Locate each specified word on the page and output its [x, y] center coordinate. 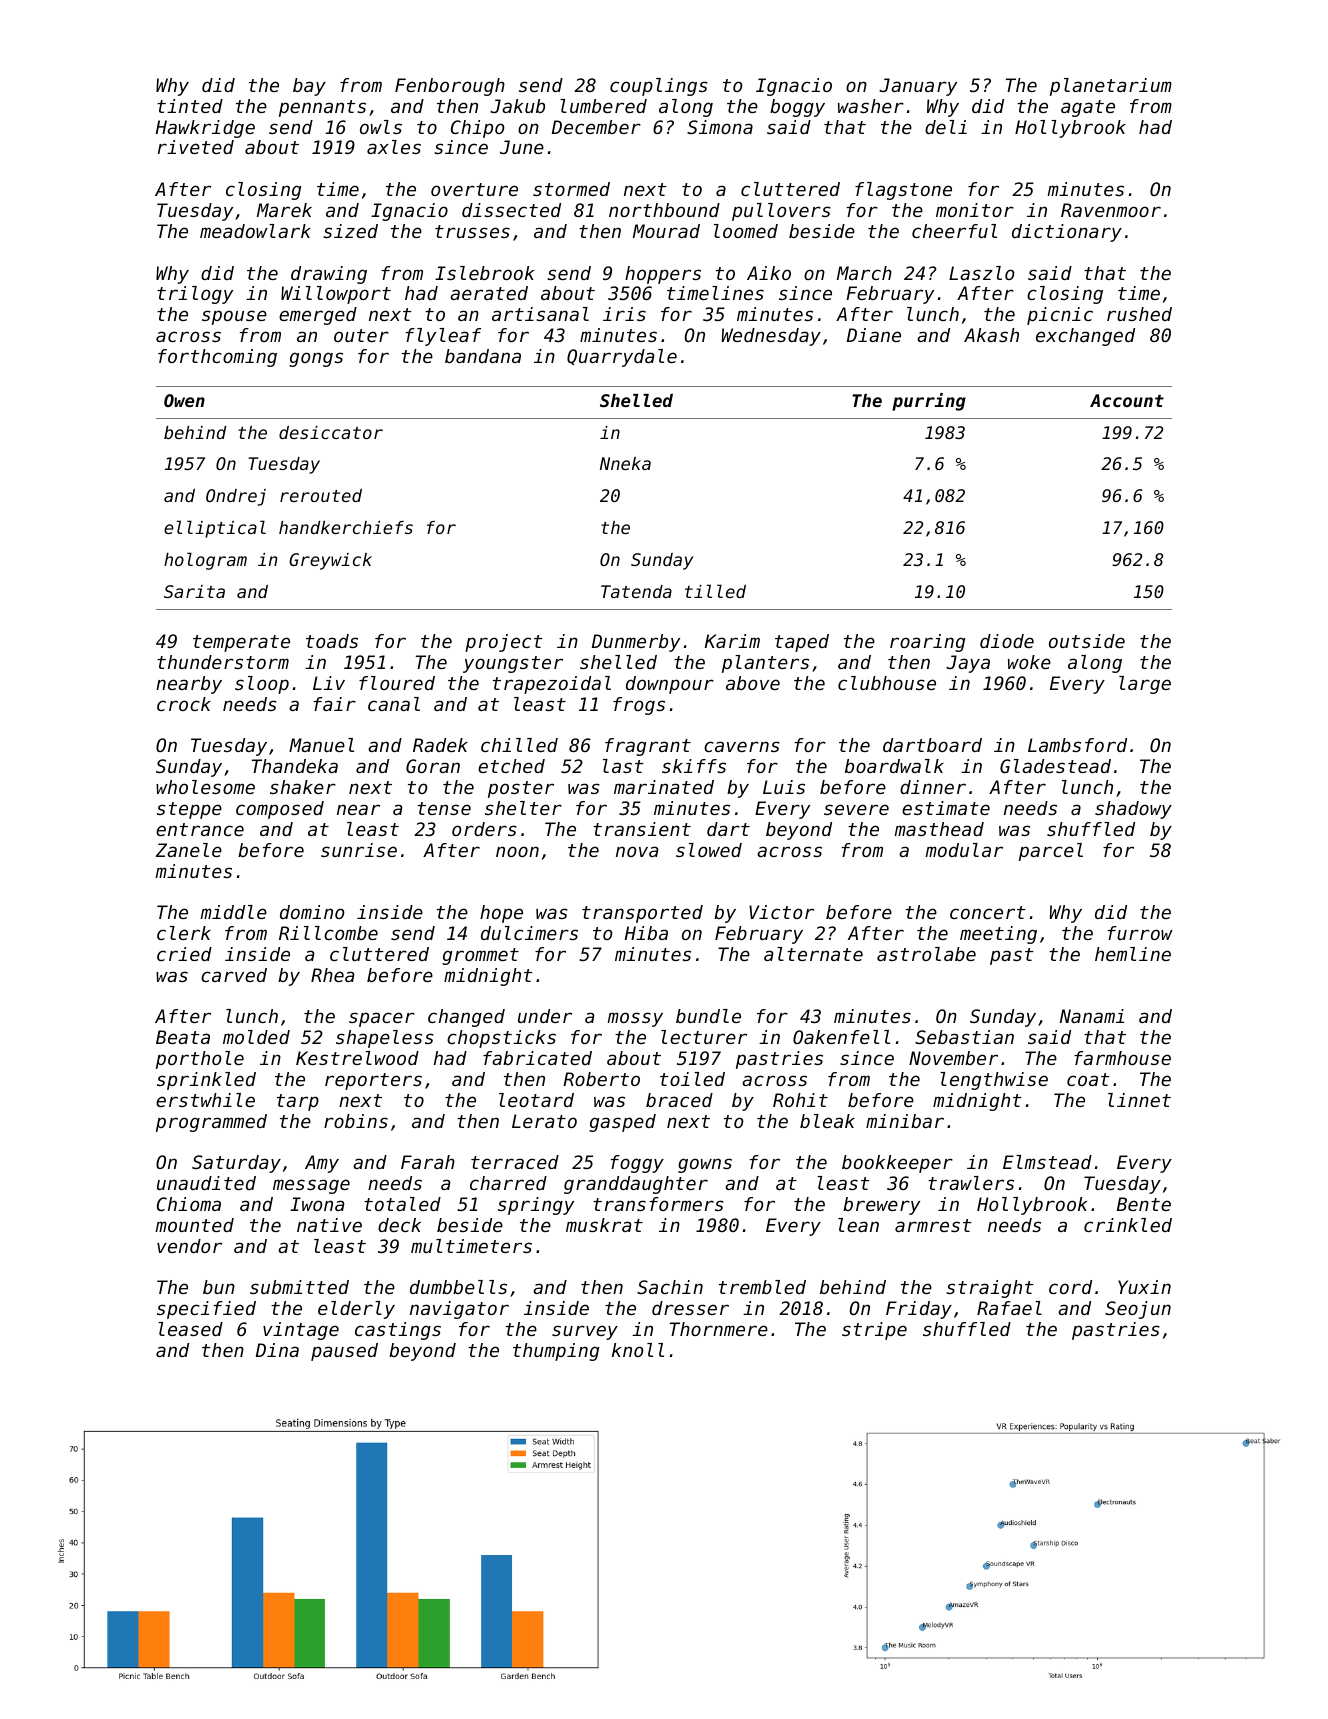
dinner [933, 787]
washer [871, 106]
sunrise [359, 850]
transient [642, 829]
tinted [190, 106]
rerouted [321, 495]
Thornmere [719, 1329]
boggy [797, 108]
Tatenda [636, 591]
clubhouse [887, 683]
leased [190, 1329]
